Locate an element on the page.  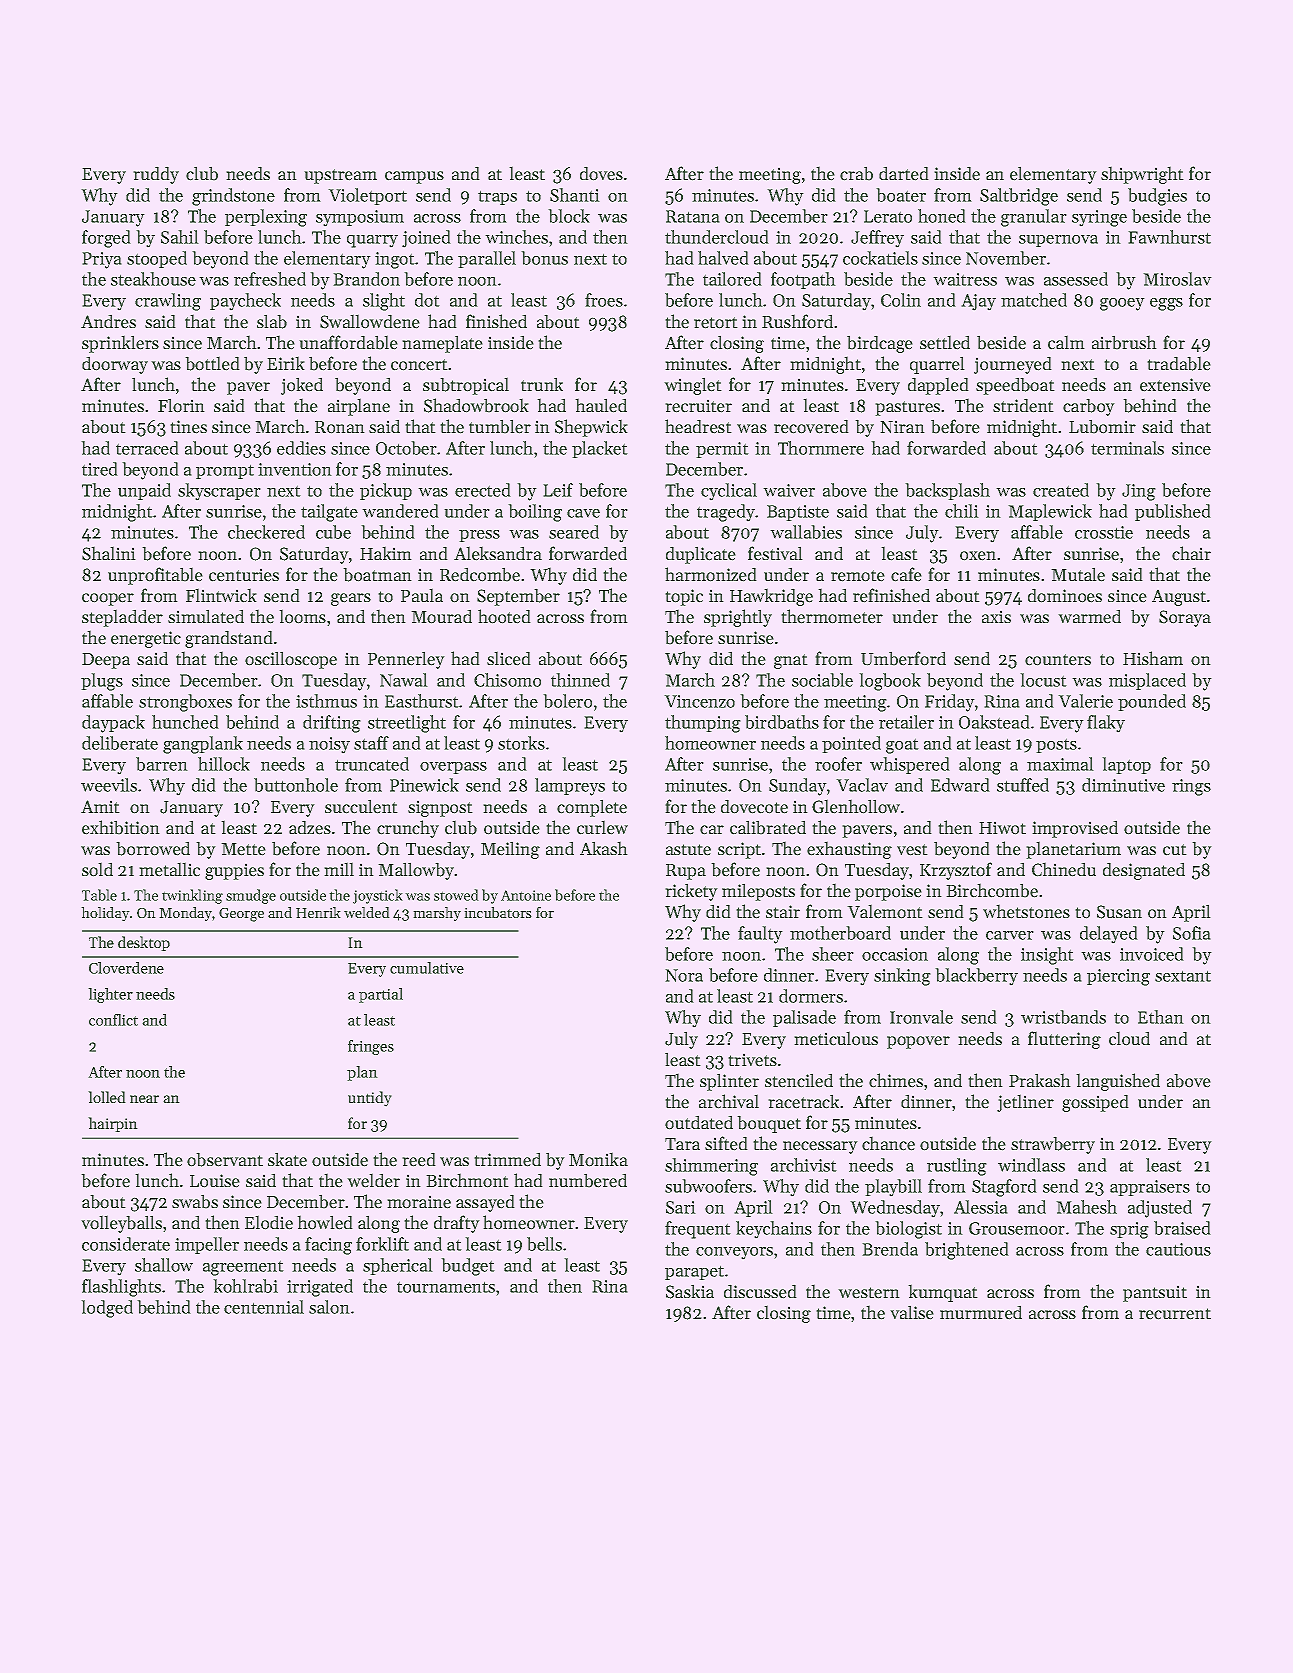
George is located at coordinates (241, 915).
